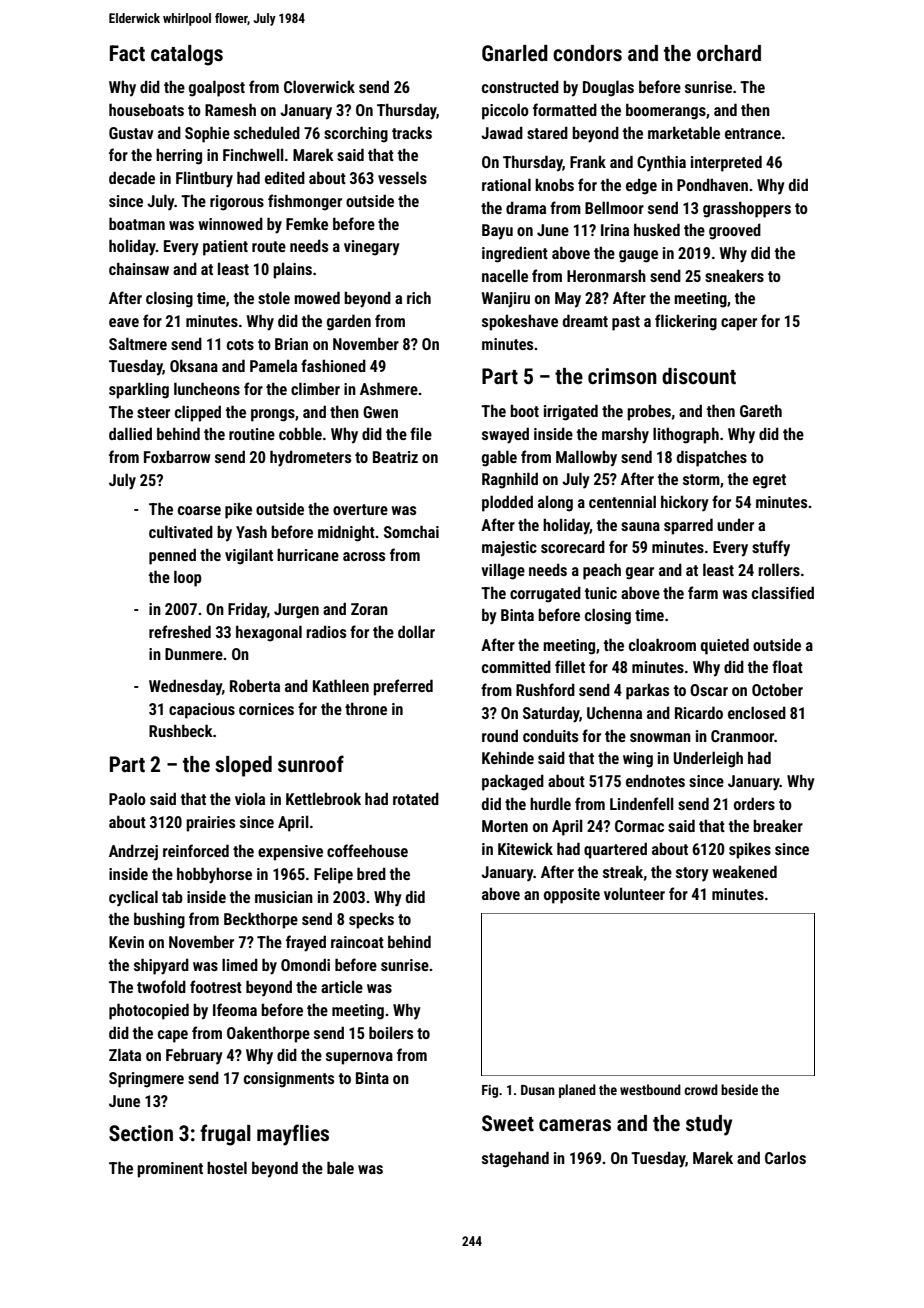  I want to click on Somchai, so click(411, 531).
